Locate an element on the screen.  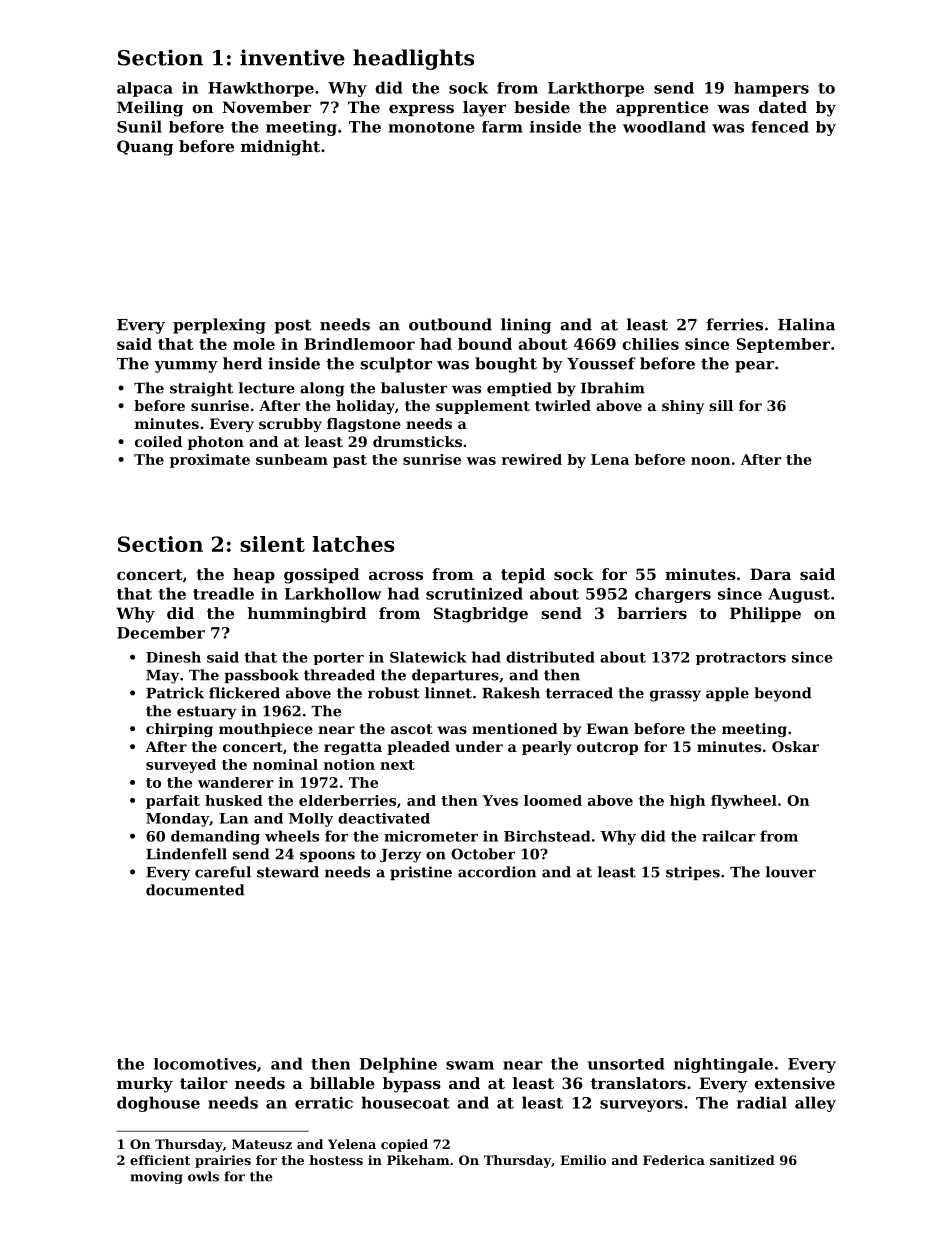
louver is located at coordinates (791, 872).
